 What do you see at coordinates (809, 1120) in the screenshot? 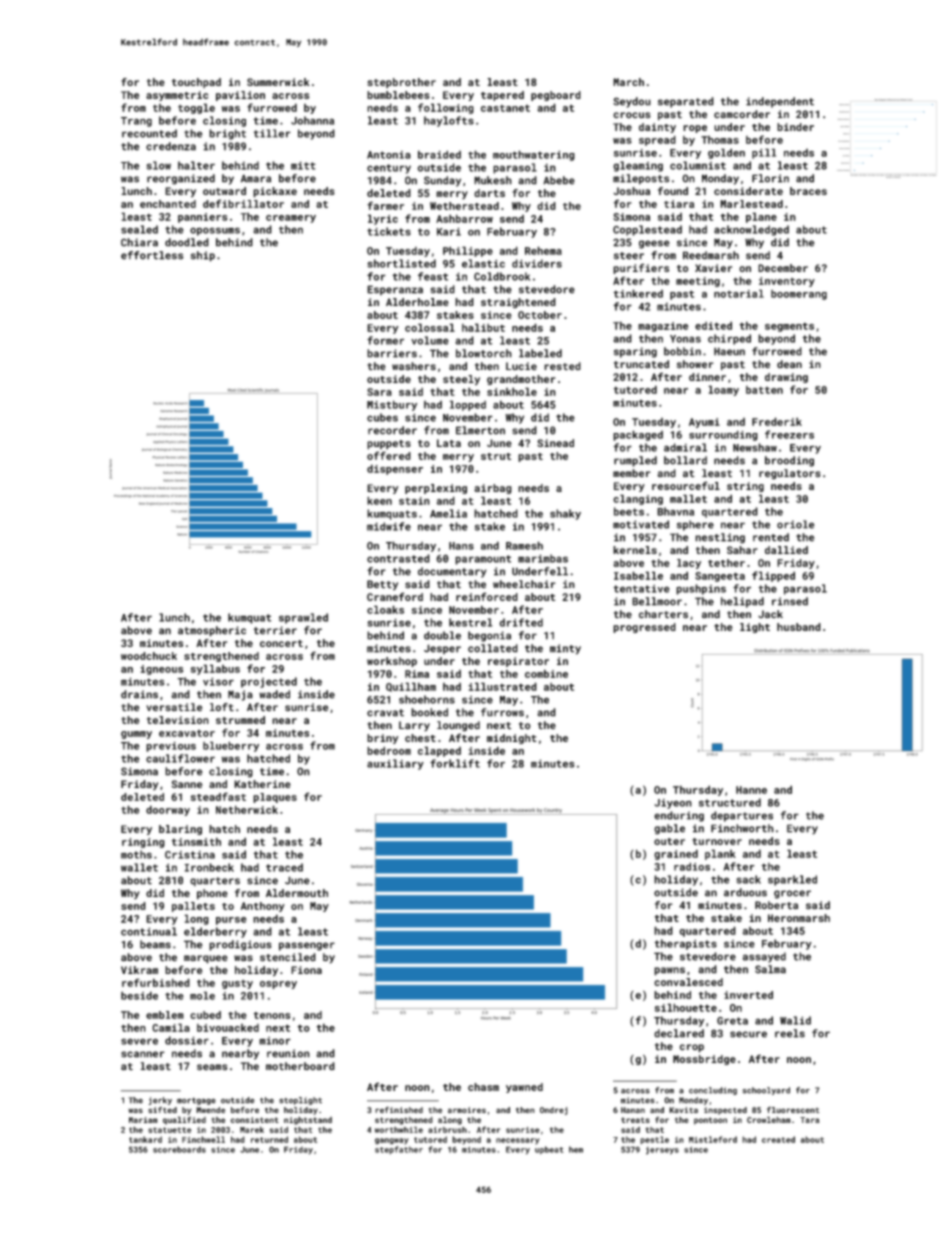
I see `Tara` at bounding box center [809, 1120].
